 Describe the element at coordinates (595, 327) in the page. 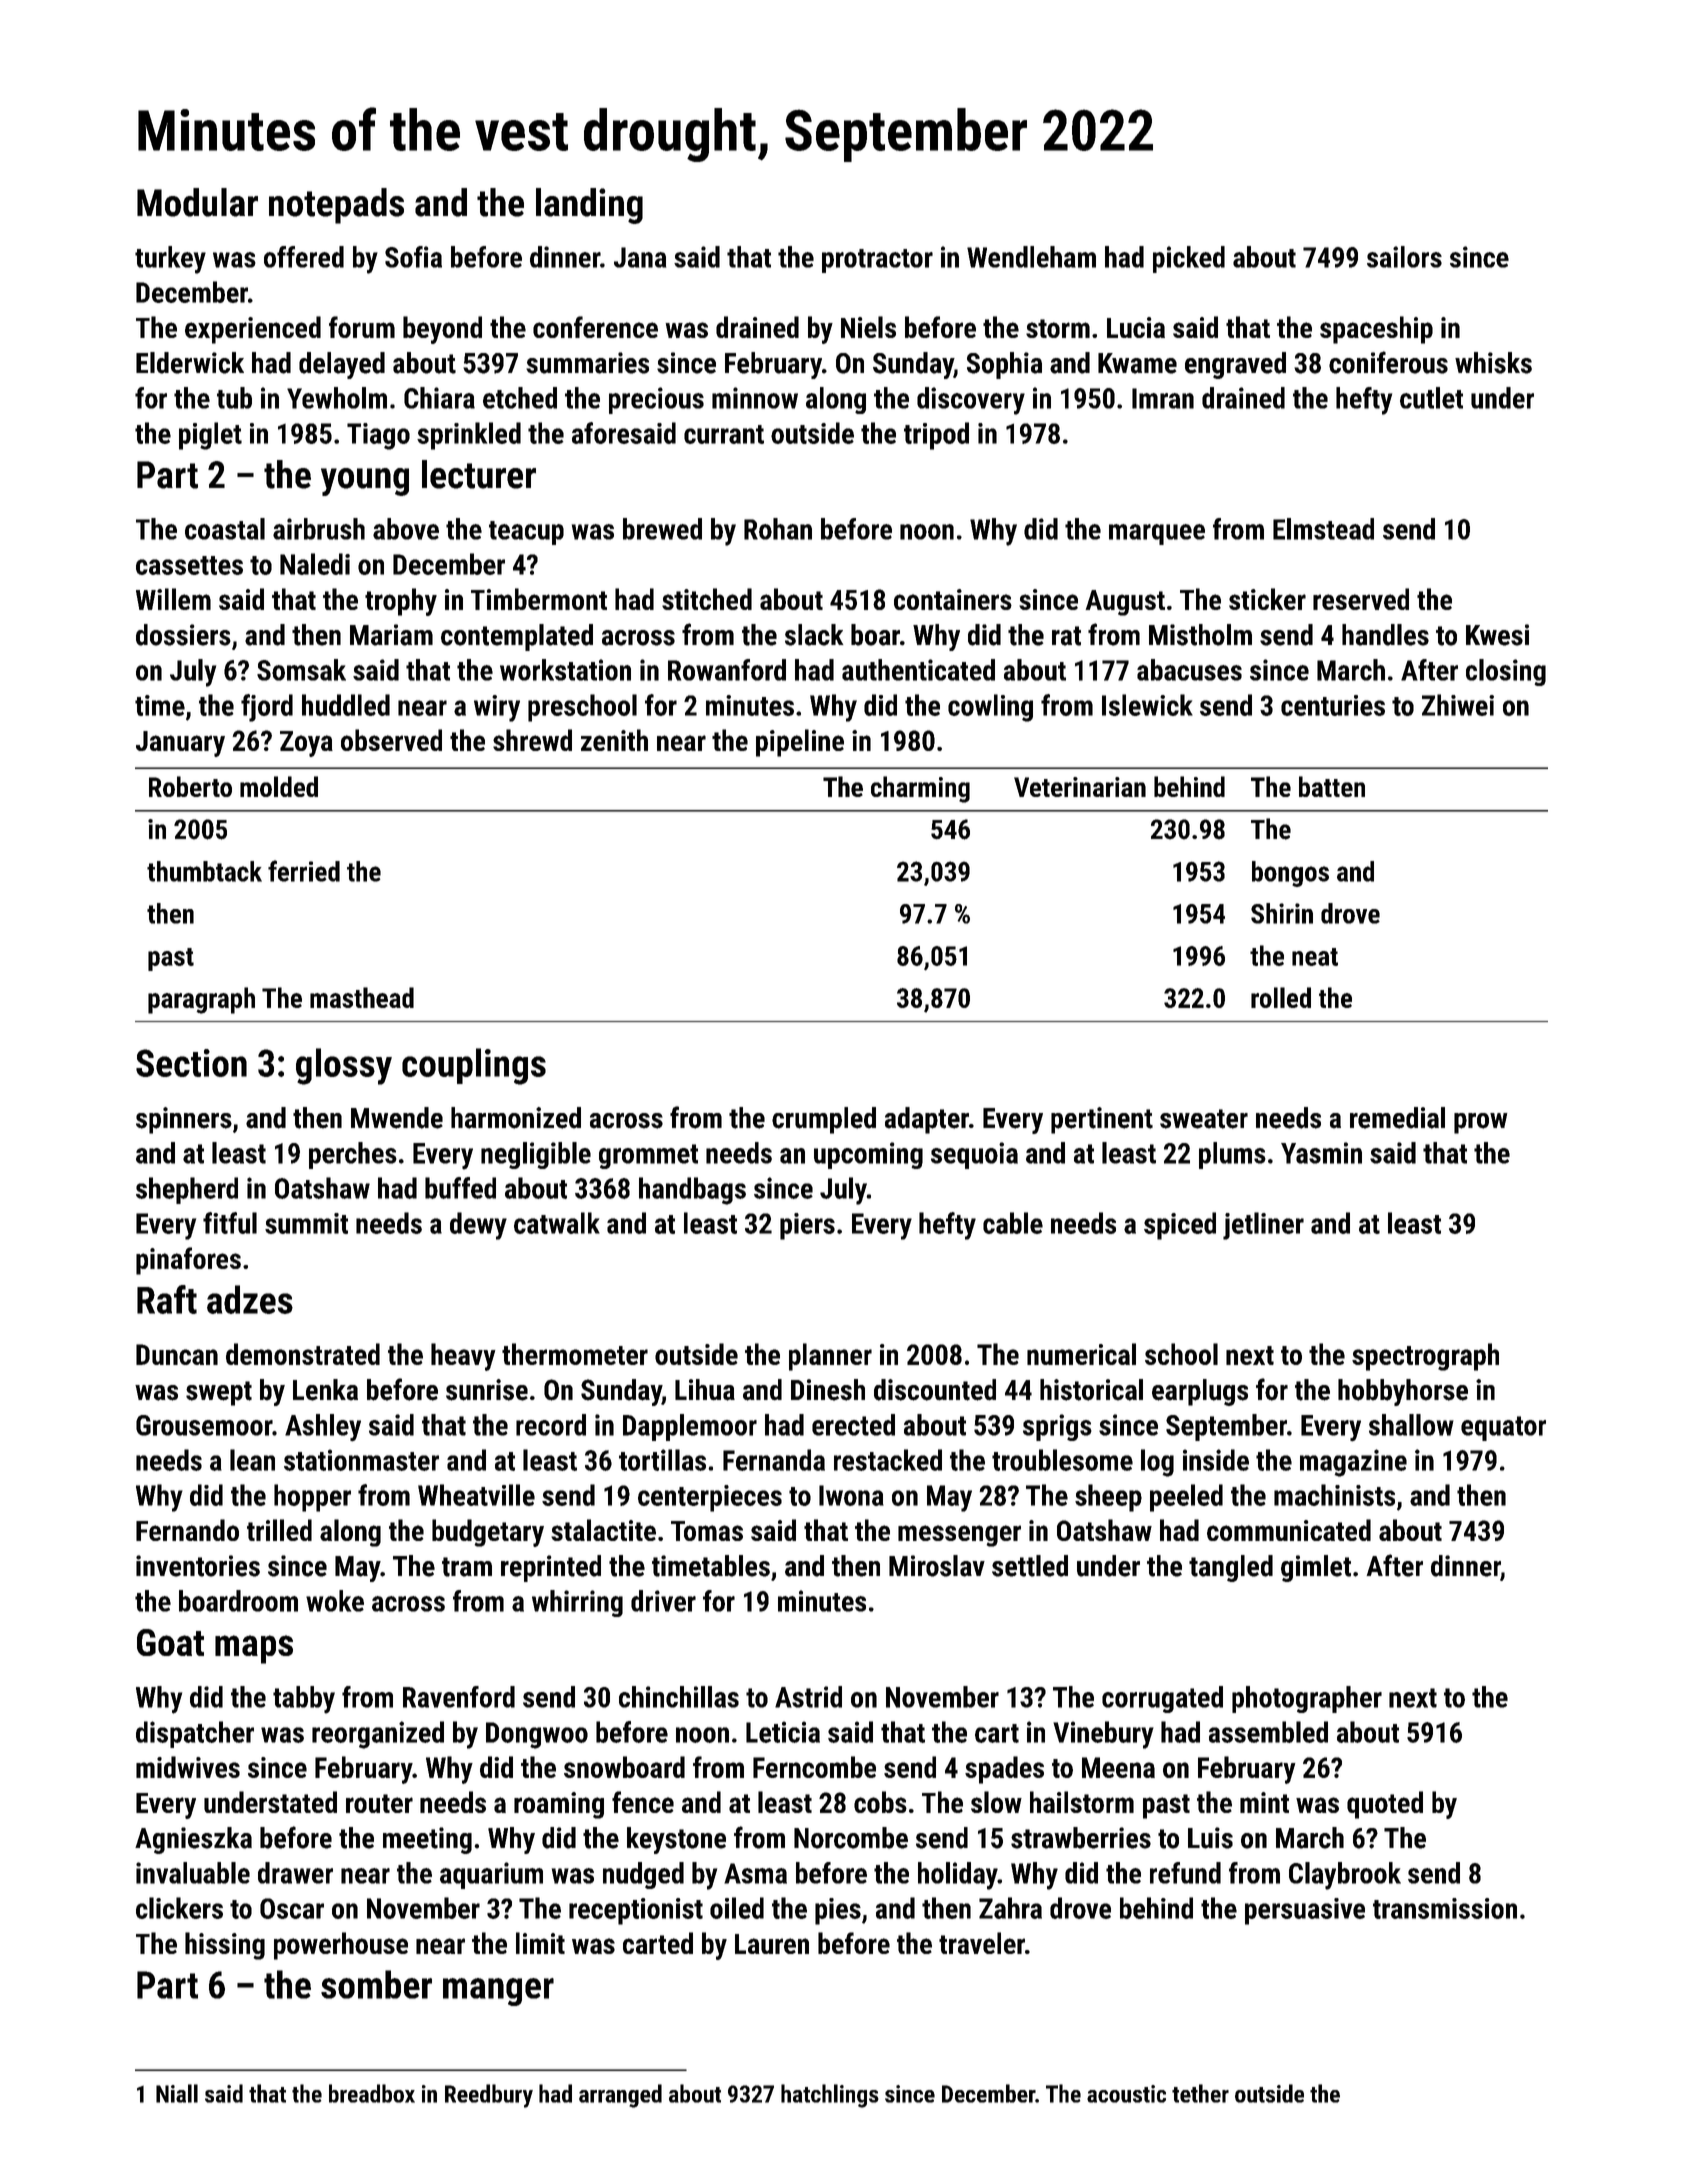

I see `conference` at that location.
